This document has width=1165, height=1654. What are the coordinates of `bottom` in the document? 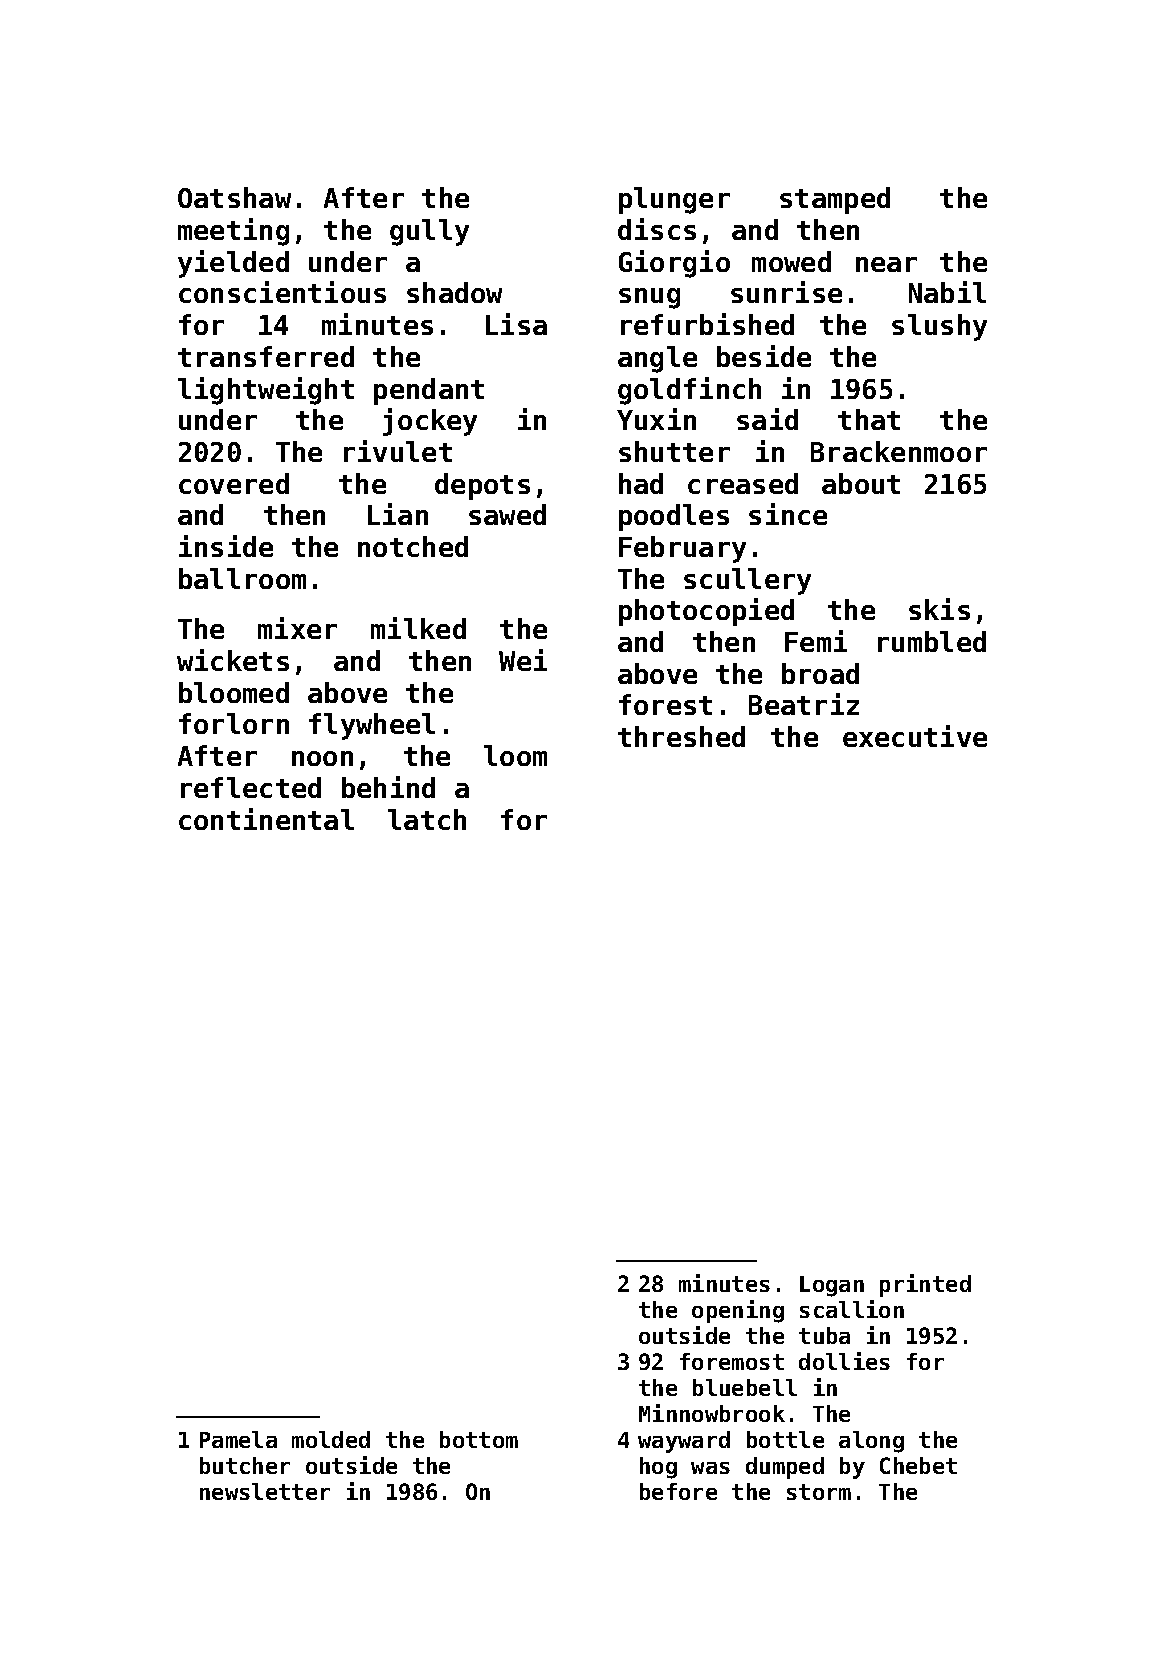 It's located at (479, 1439).
